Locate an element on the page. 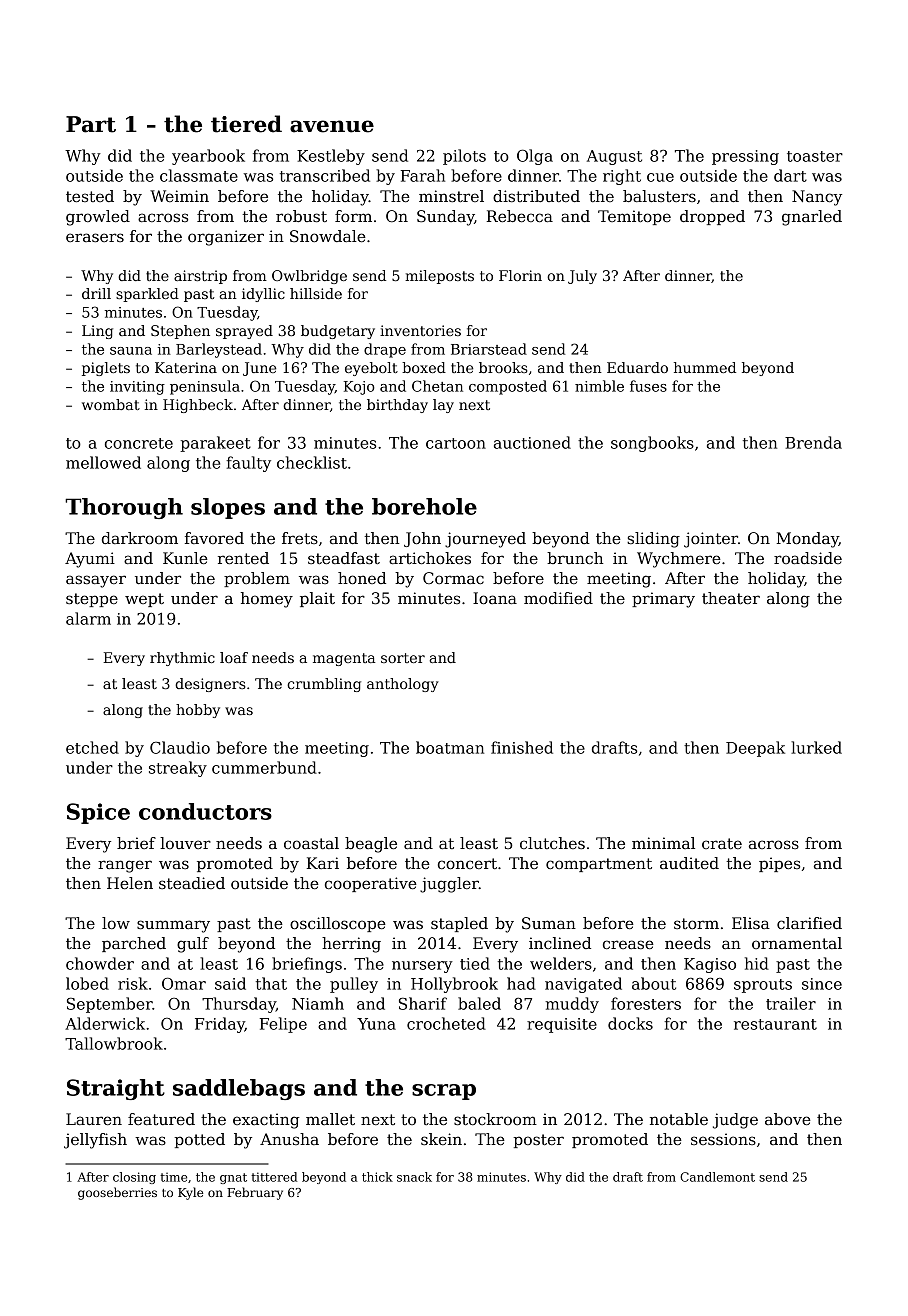  Deepak is located at coordinates (755, 749).
